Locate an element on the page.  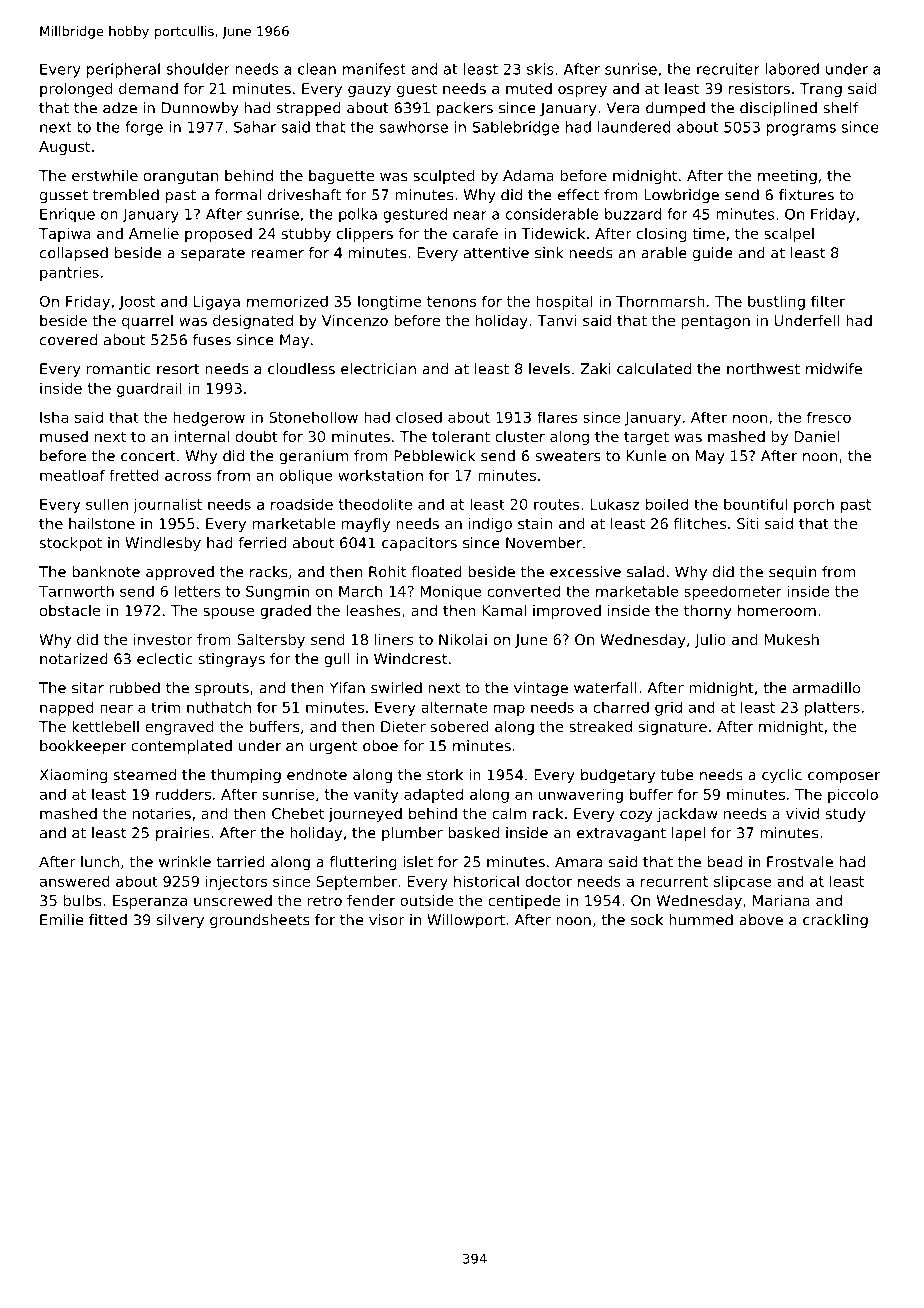
formal is located at coordinates (238, 195).
